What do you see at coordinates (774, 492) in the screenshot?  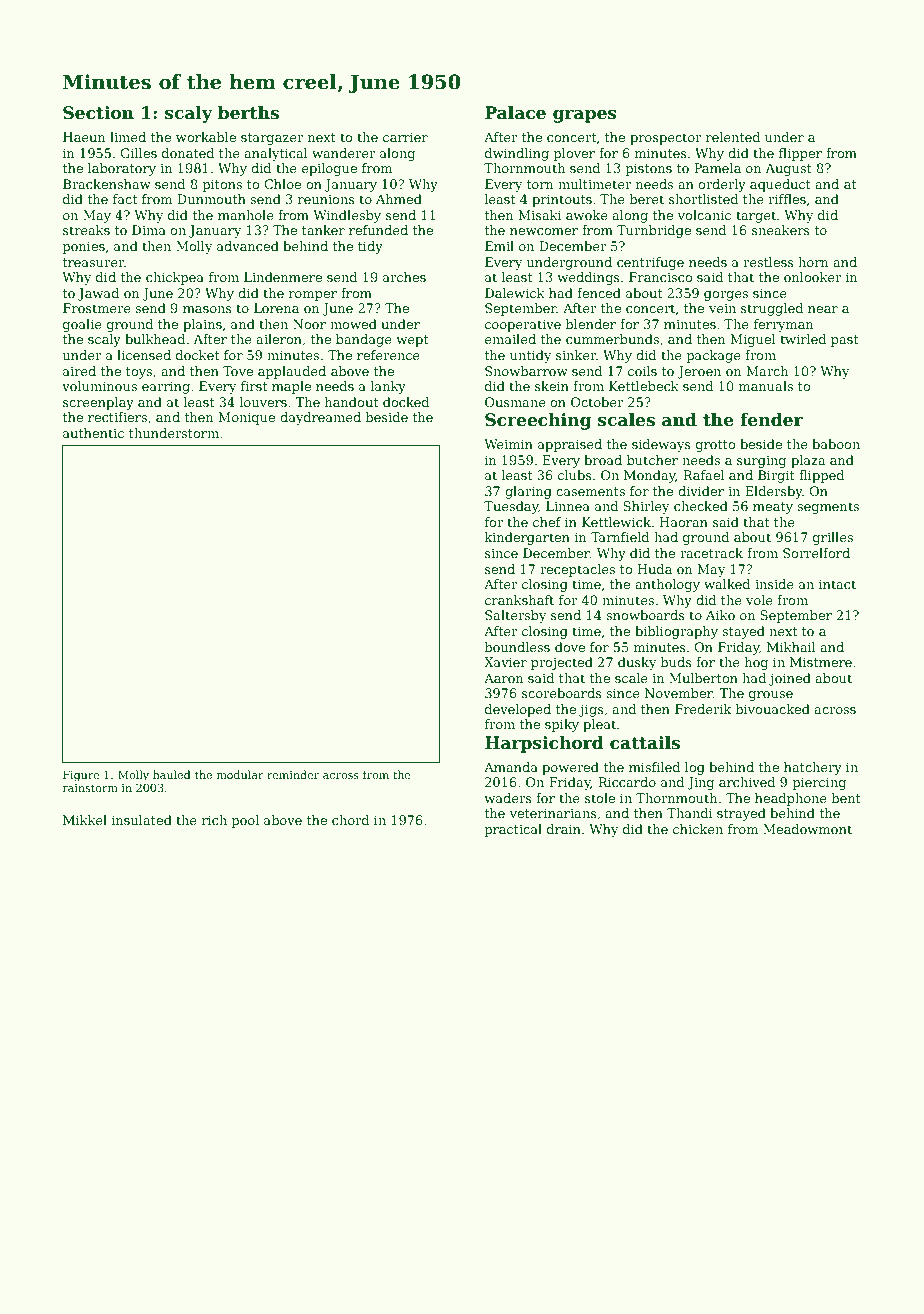 I see `Eldersby` at bounding box center [774, 492].
